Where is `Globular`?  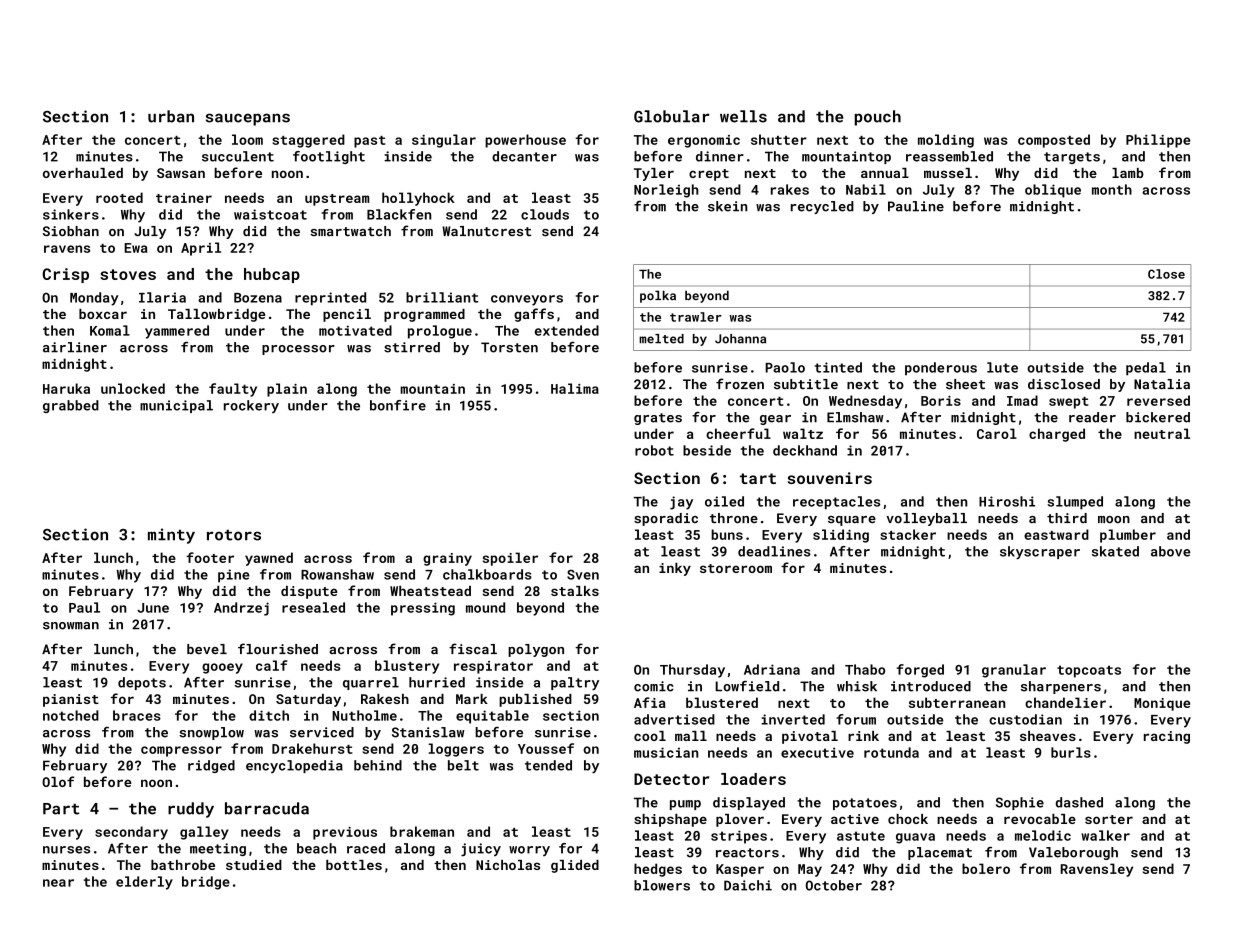 Globular is located at coordinates (672, 116).
